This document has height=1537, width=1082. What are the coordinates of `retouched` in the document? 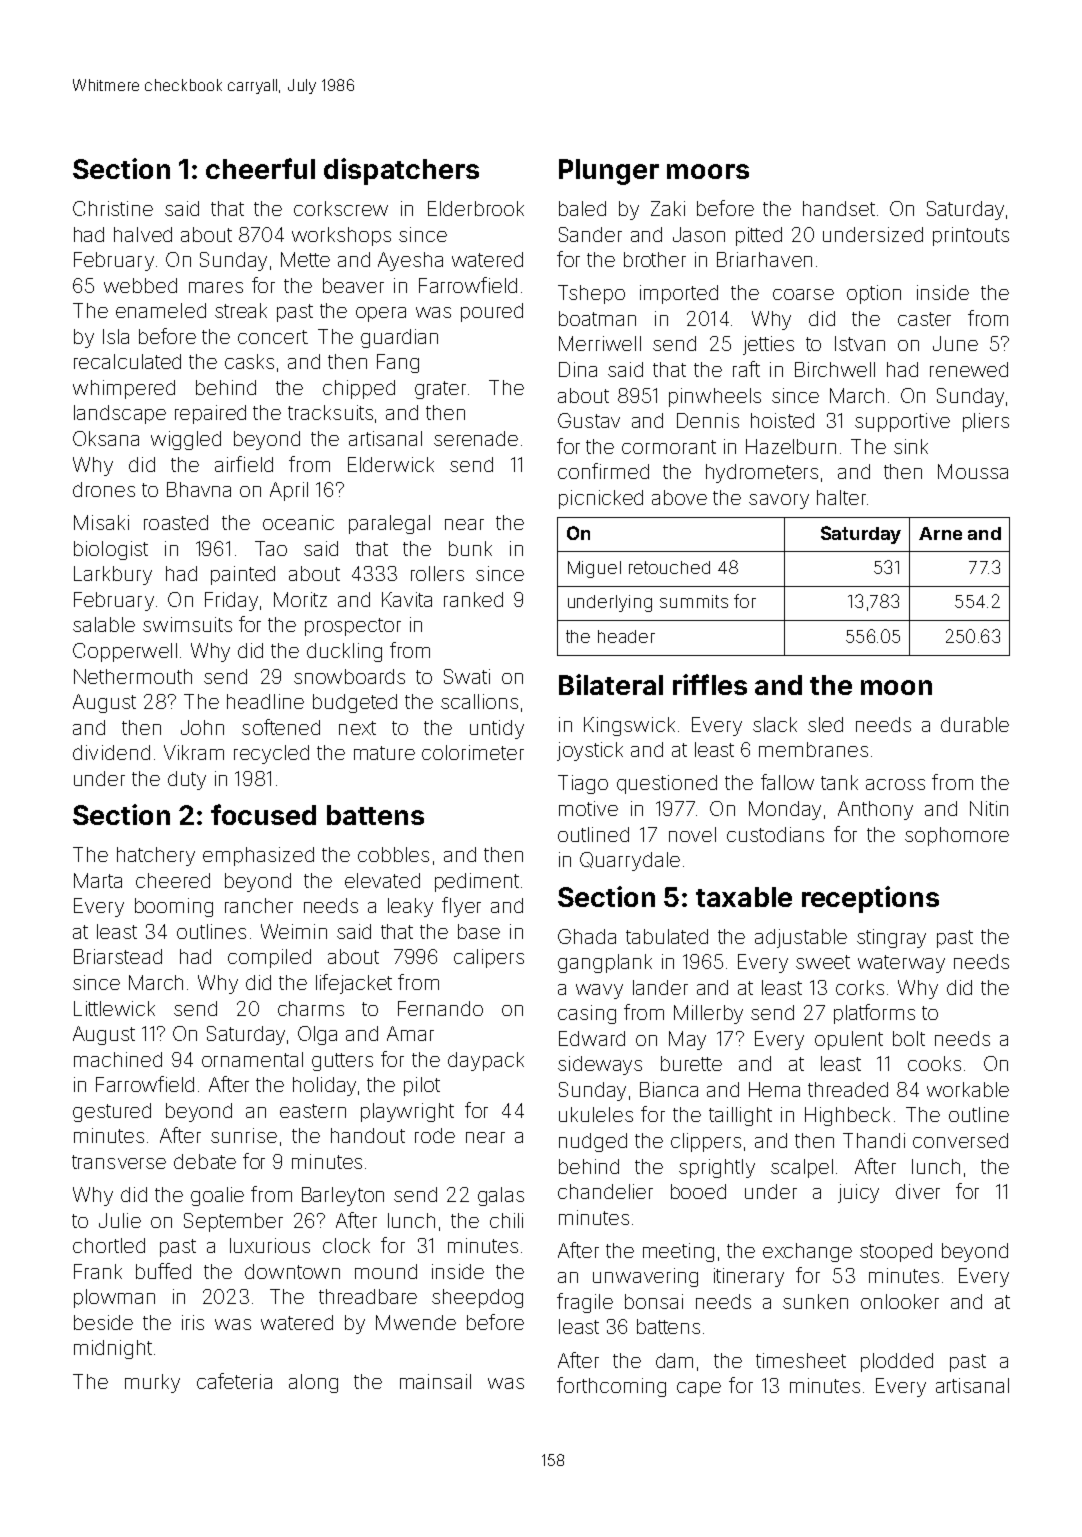 It's located at (669, 567).
